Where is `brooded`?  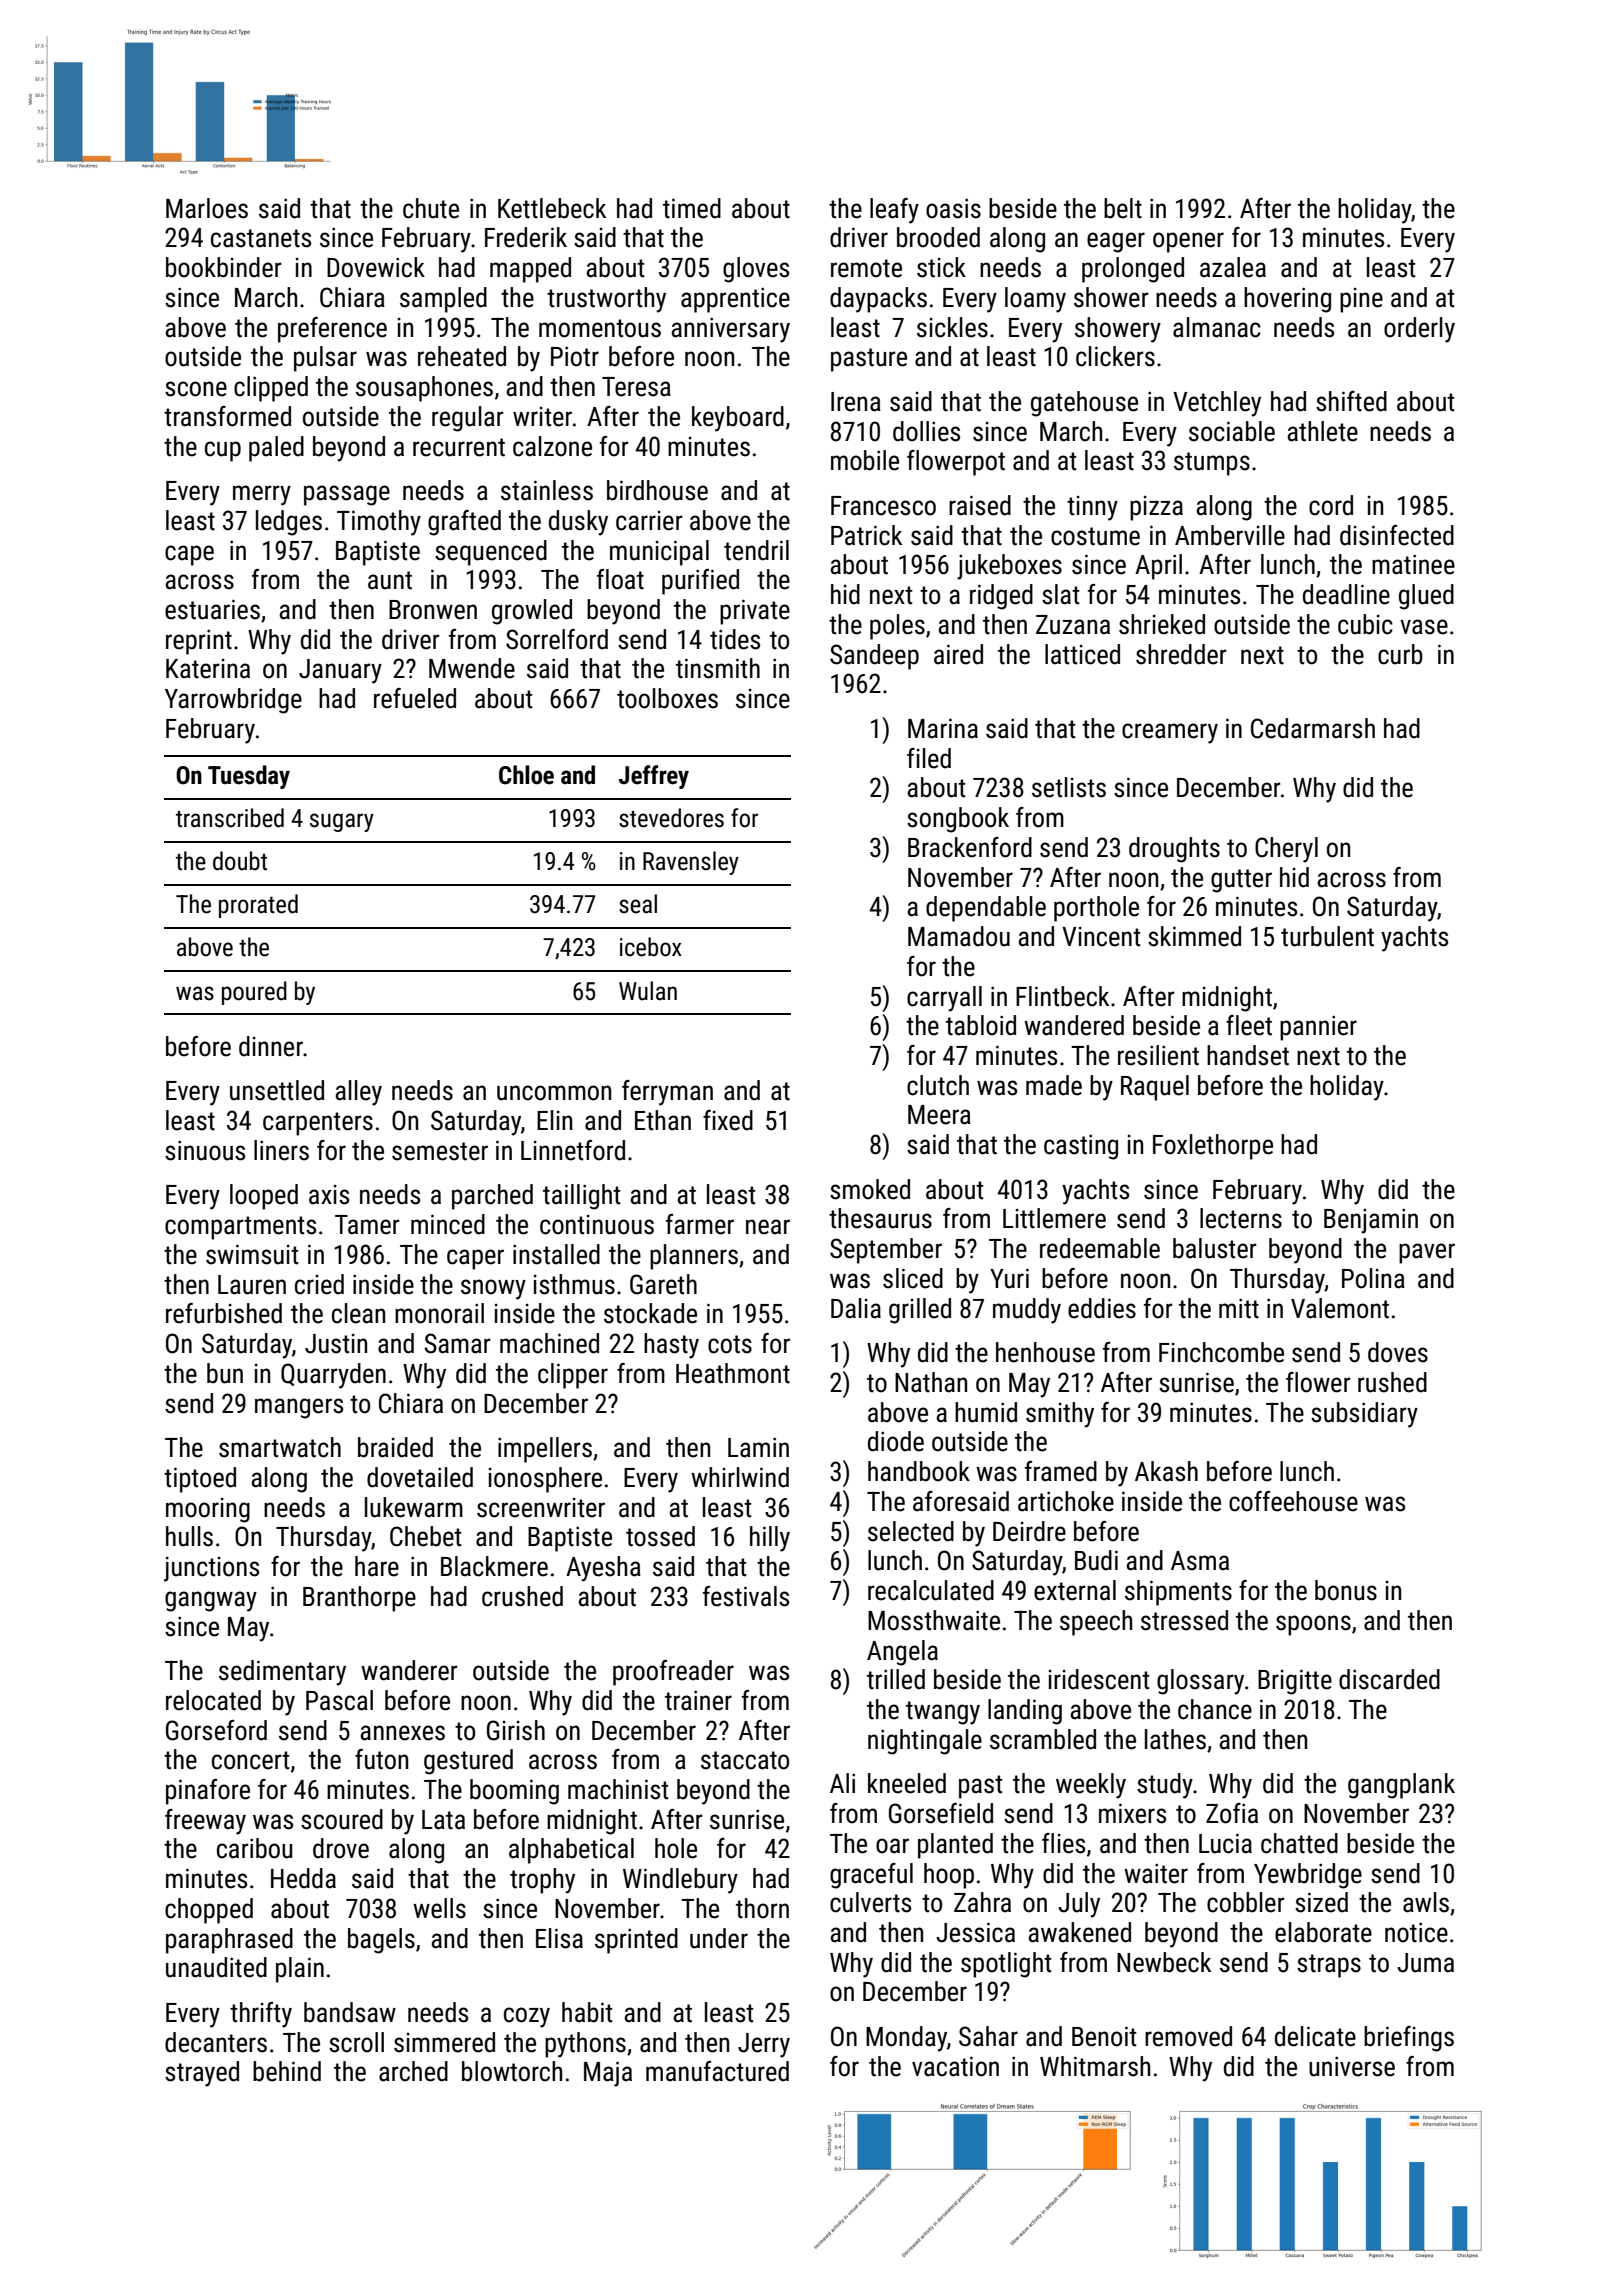 brooded is located at coordinates (938, 237).
